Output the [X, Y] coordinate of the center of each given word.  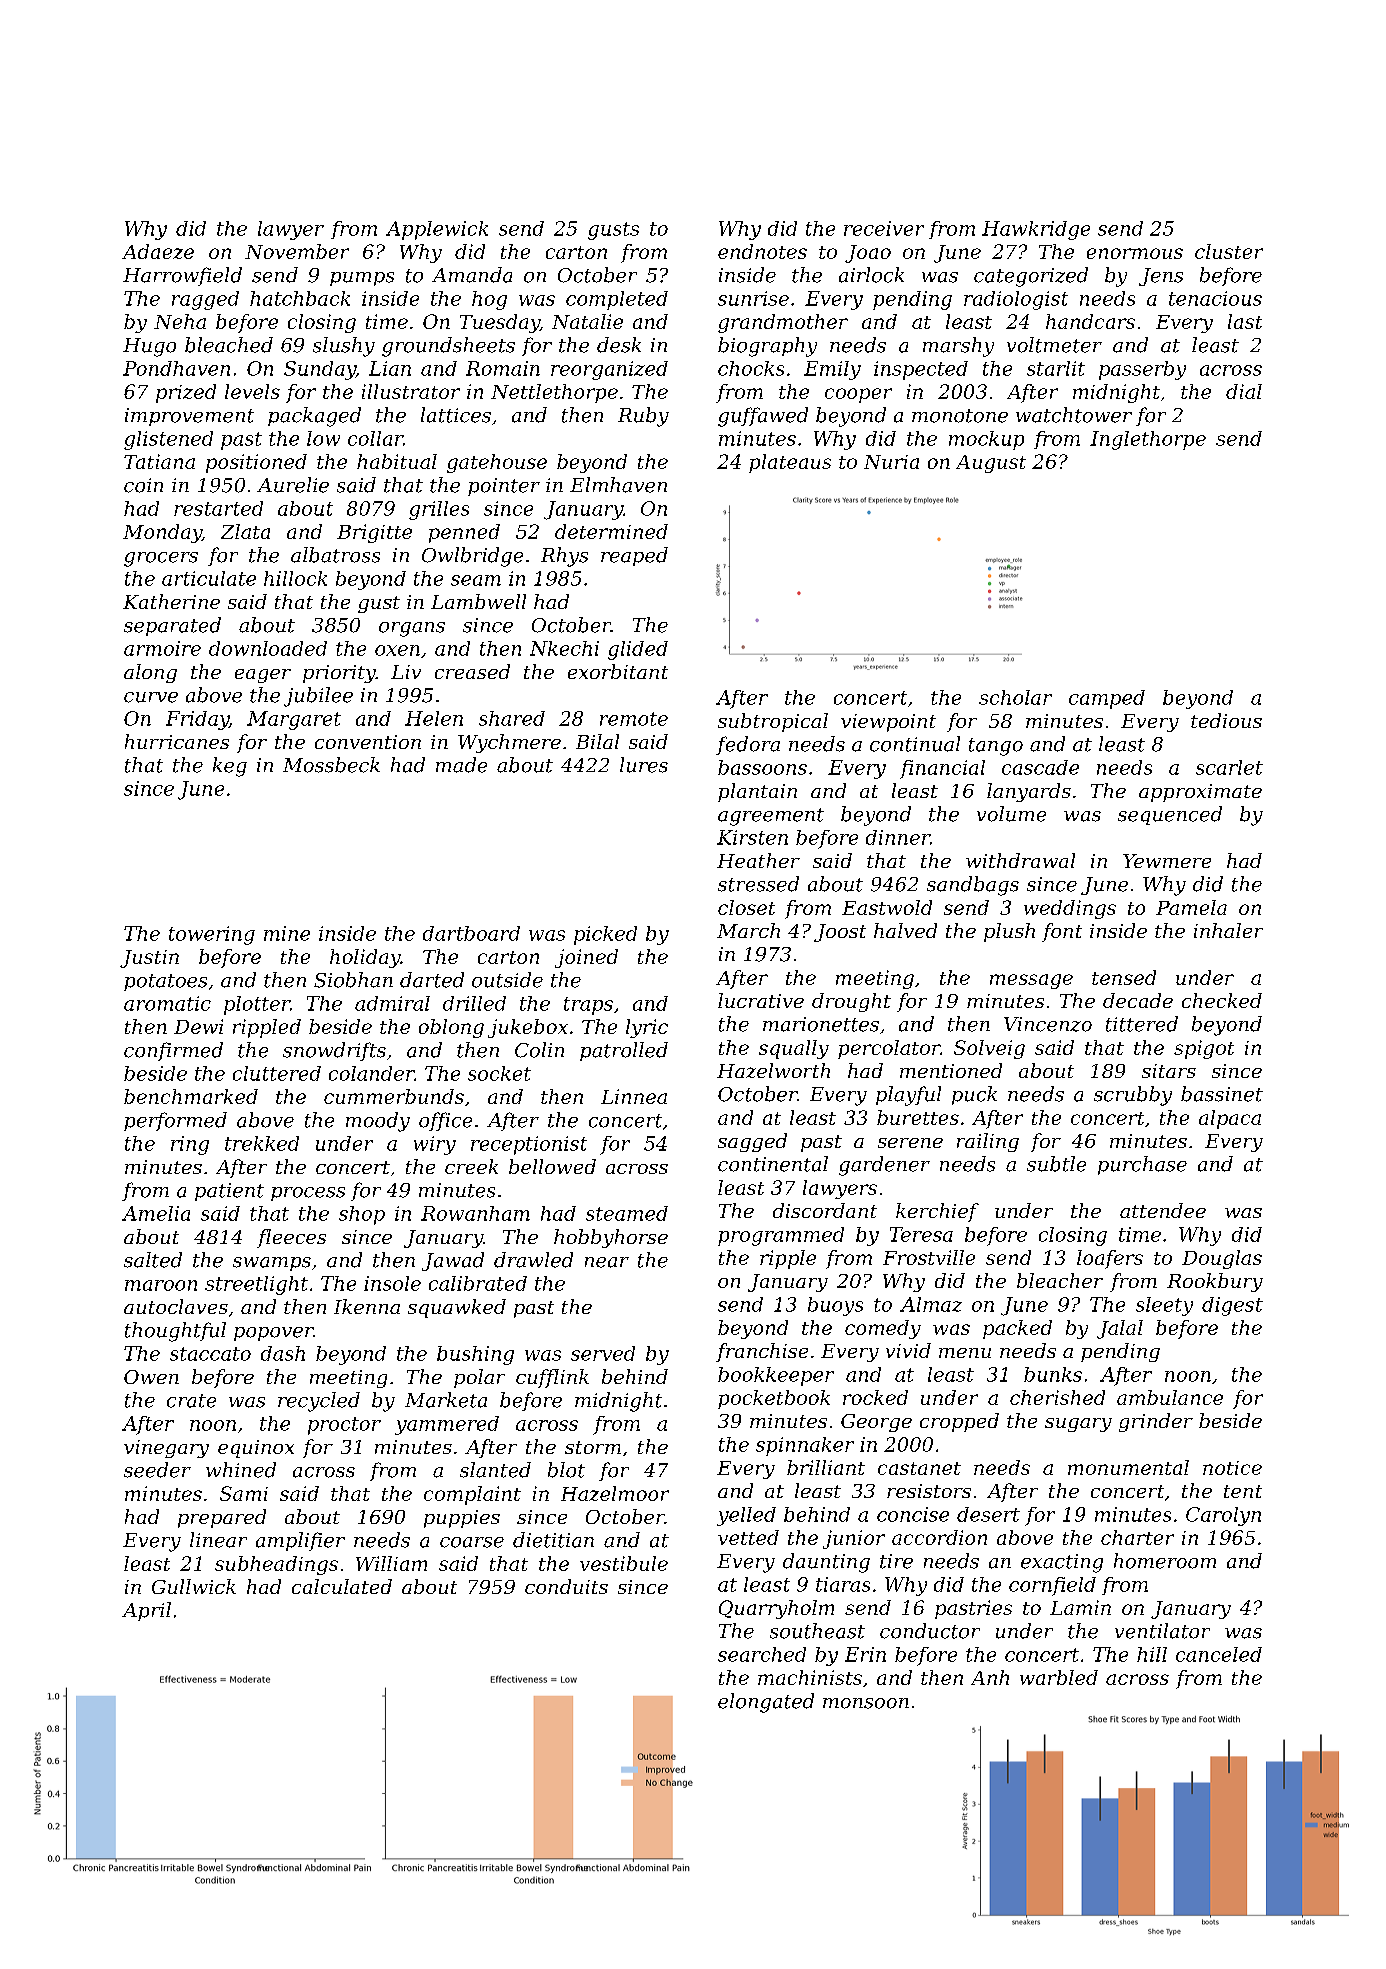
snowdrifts [334, 1051]
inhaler [1228, 930]
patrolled [624, 1051]
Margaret [294, 720]
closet [746, 907]
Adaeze [158, 251]
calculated [342, 1586]
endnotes [762, 251]
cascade [1040, 767]
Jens [1161, 277]
